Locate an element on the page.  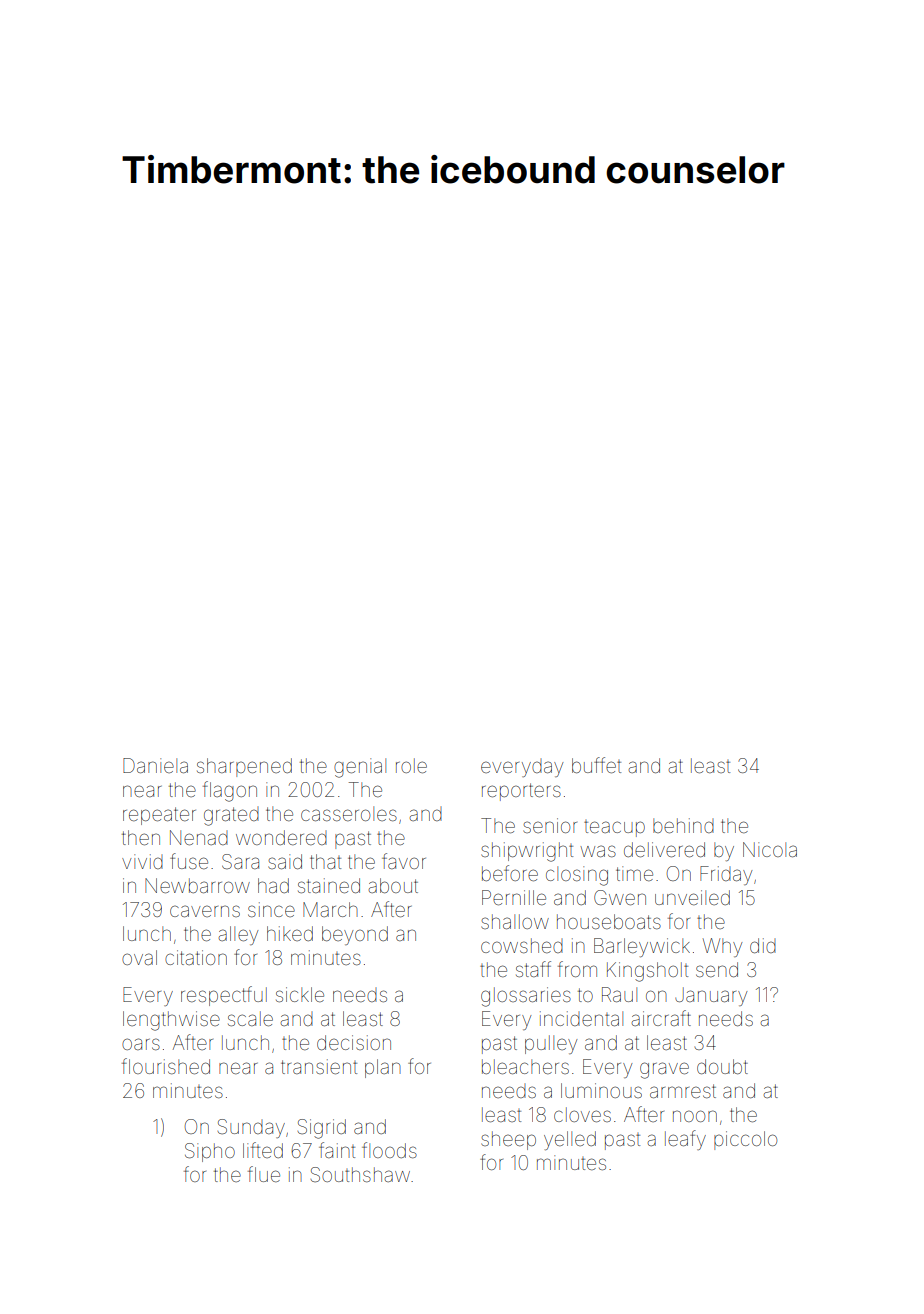
buffet is located at coordinates (596, 765).
